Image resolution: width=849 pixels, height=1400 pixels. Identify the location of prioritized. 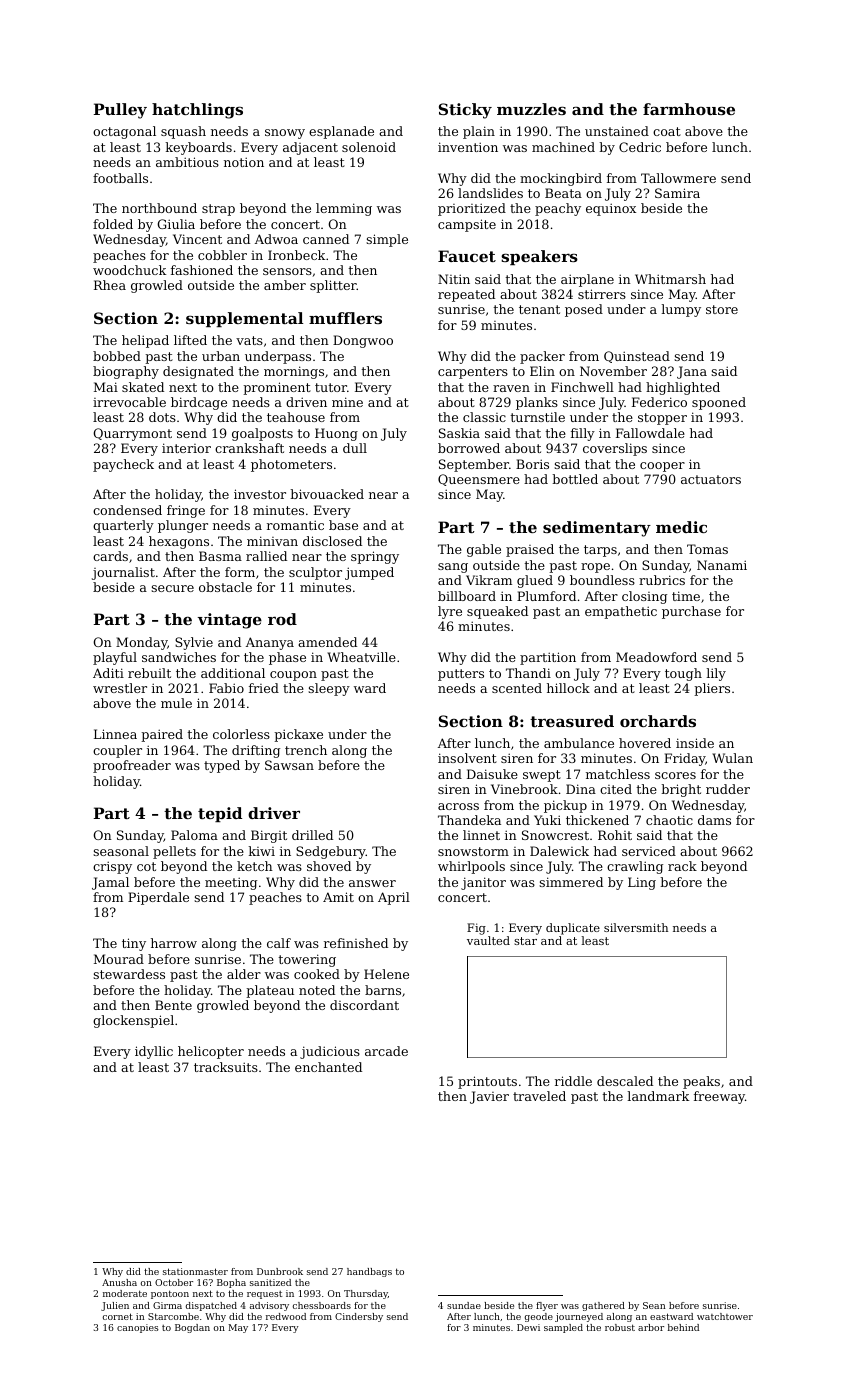
(472, 209).
